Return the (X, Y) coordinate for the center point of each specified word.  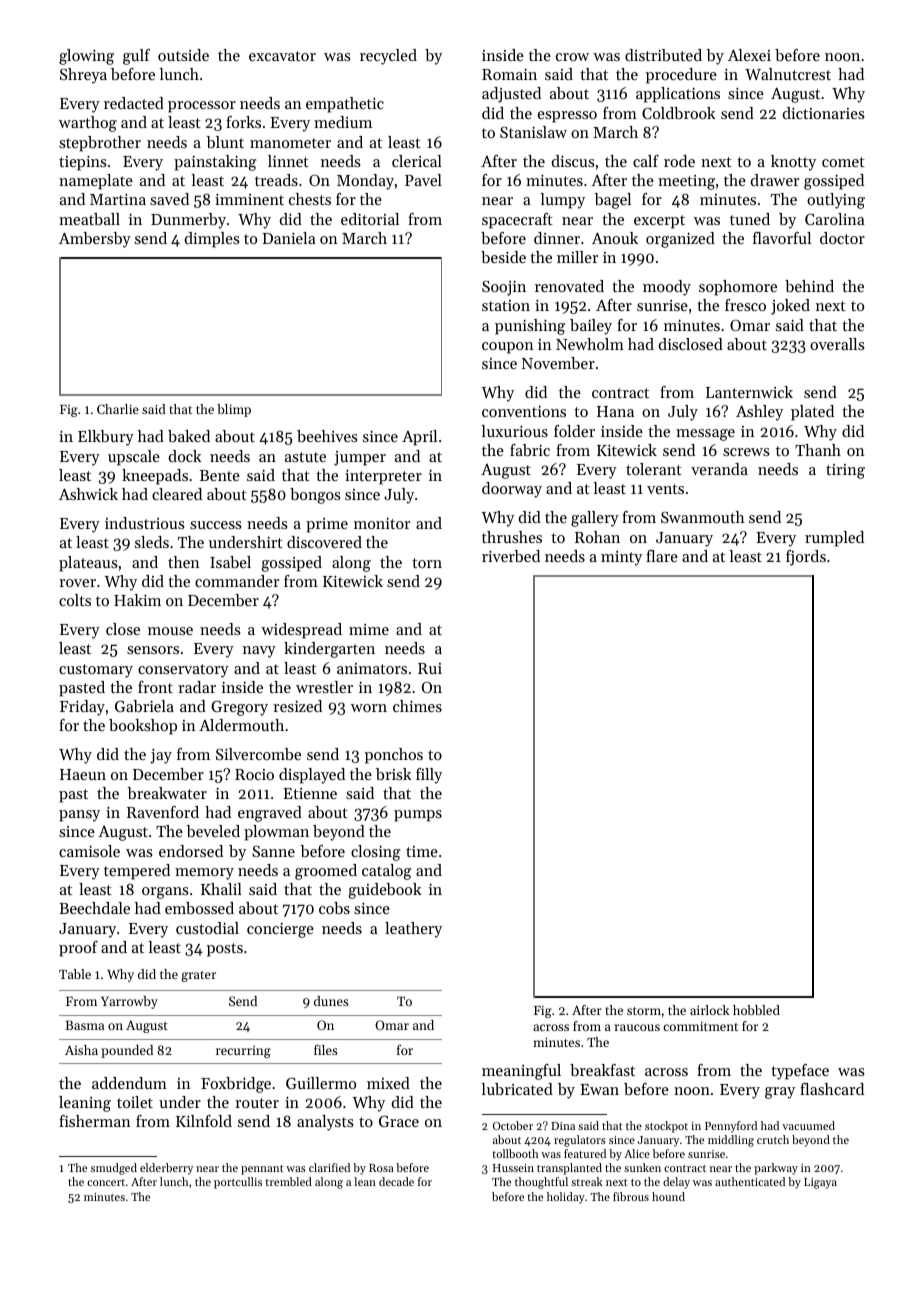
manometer (290, 143)
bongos (315, 496)
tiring (845, 471)
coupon (508, 348)
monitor (382, 523)
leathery (413, 930)
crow (572, 57)
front (155, 687)
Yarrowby (129, 1002)
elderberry (166, 1169)
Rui (430, 668)
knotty (793, 163)
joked (790, 307)
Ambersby (95, 240)
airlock (709, 1010)
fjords (806, 558)
